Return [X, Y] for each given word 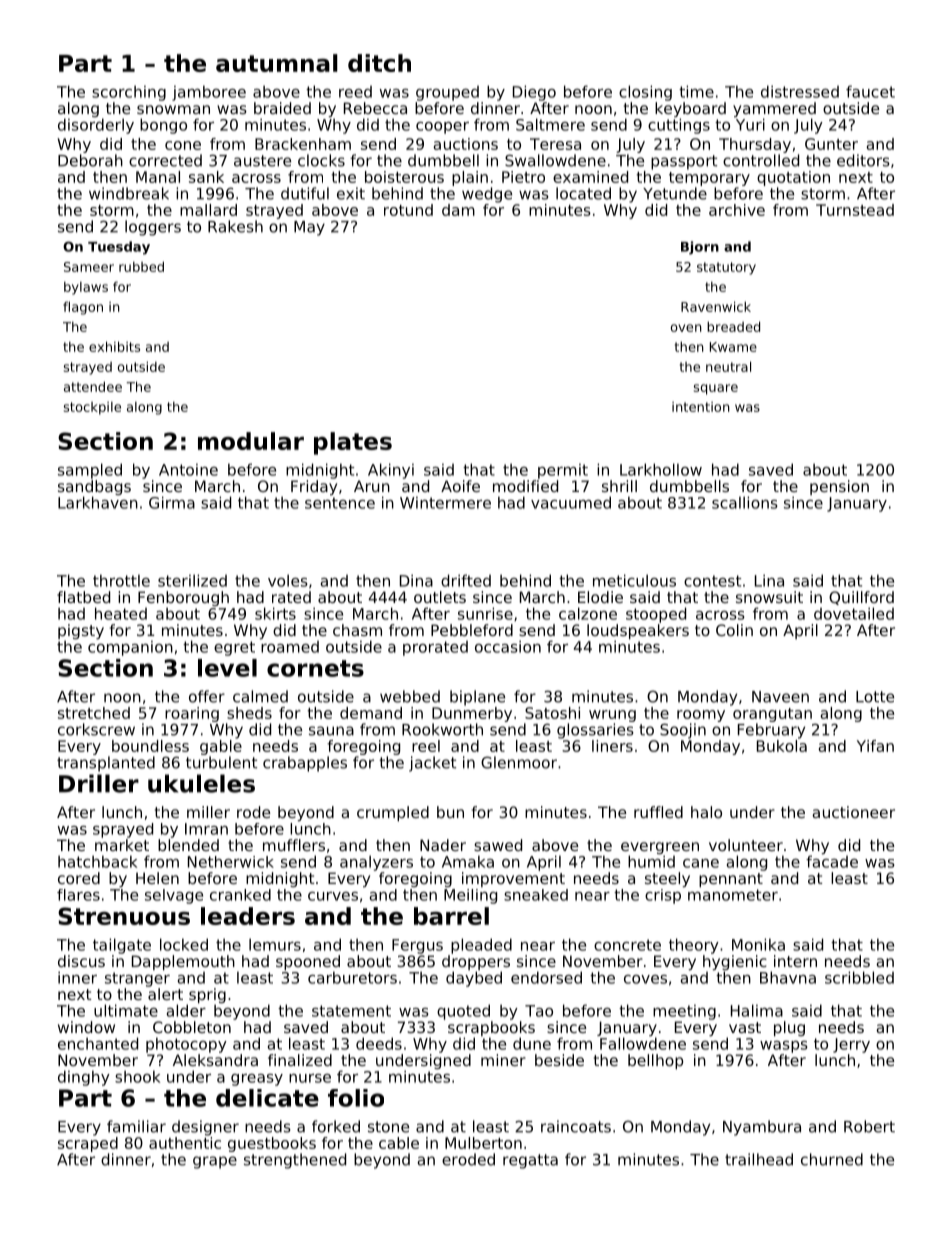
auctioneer [853, 812]
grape [215, 1162]
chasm [357, 630]
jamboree [209, 93]
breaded [733, 326]
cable [399, 1143]
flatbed [83, 597]
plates [353, 443]
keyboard [690, 109]
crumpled [393, 813]
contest [712, 581]
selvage [174, 896]
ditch [379, 63]
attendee [93, 386]
